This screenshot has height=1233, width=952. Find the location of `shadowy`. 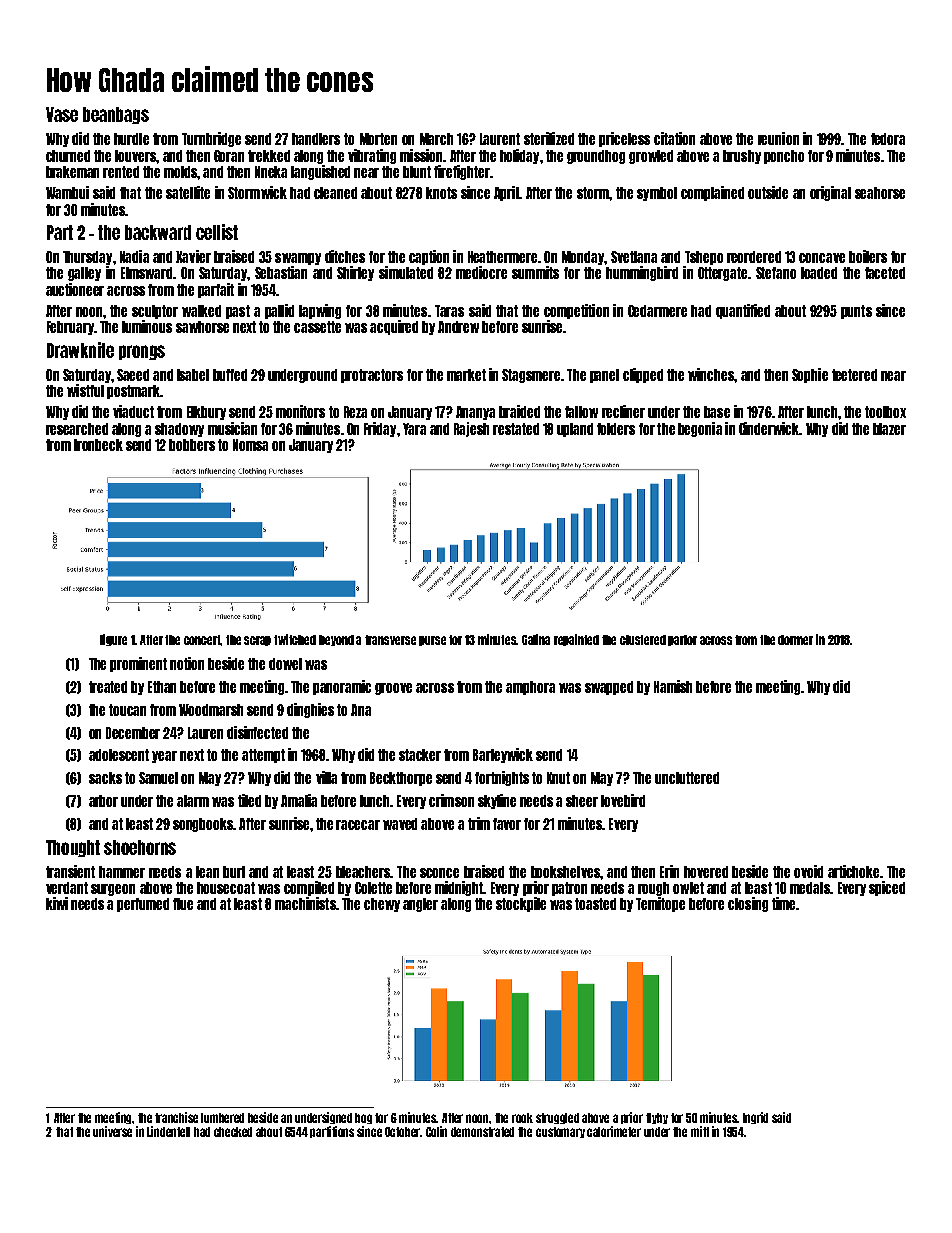

shadowy is located at coordinates (179, 430).
